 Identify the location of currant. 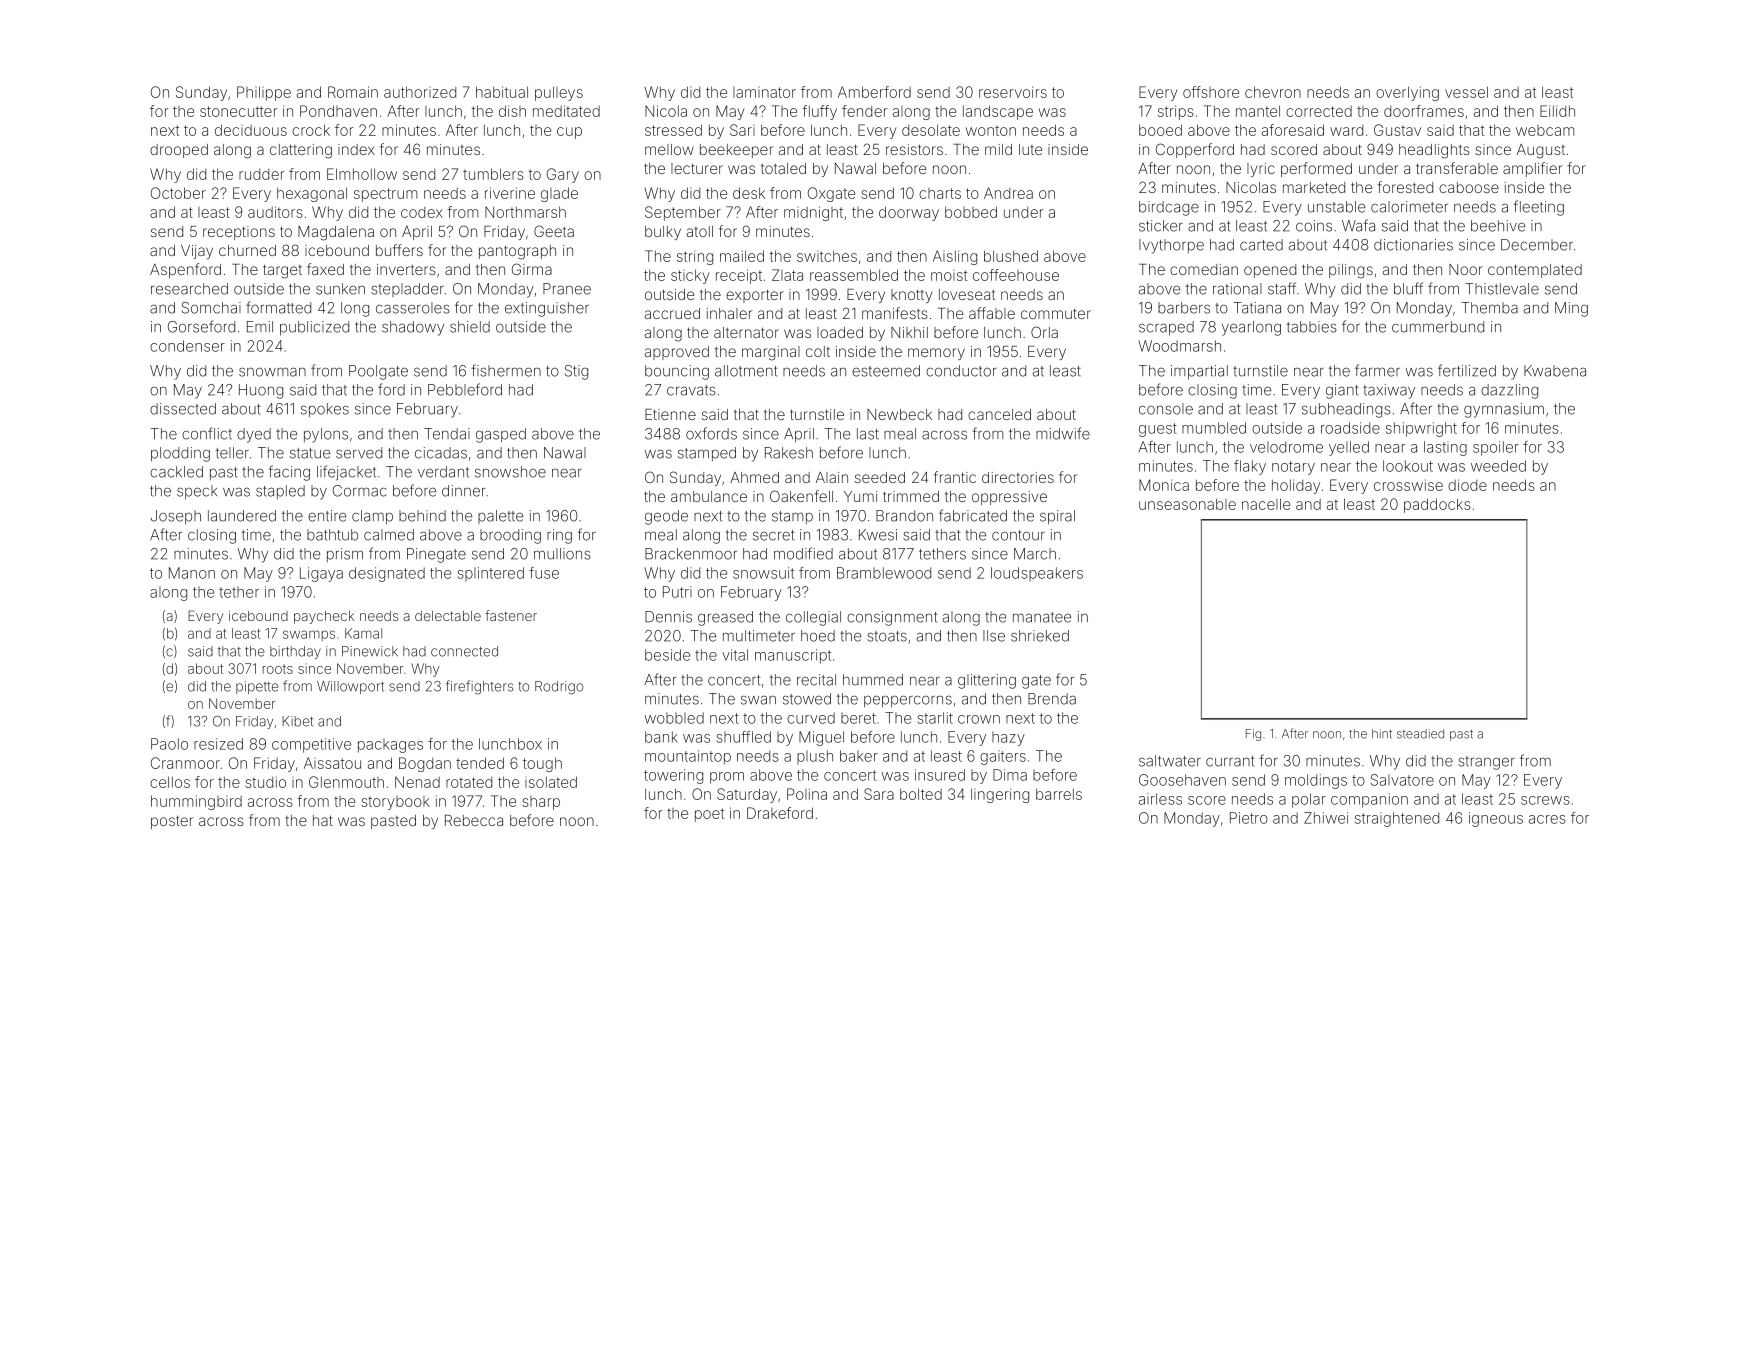
(1230, 761).
